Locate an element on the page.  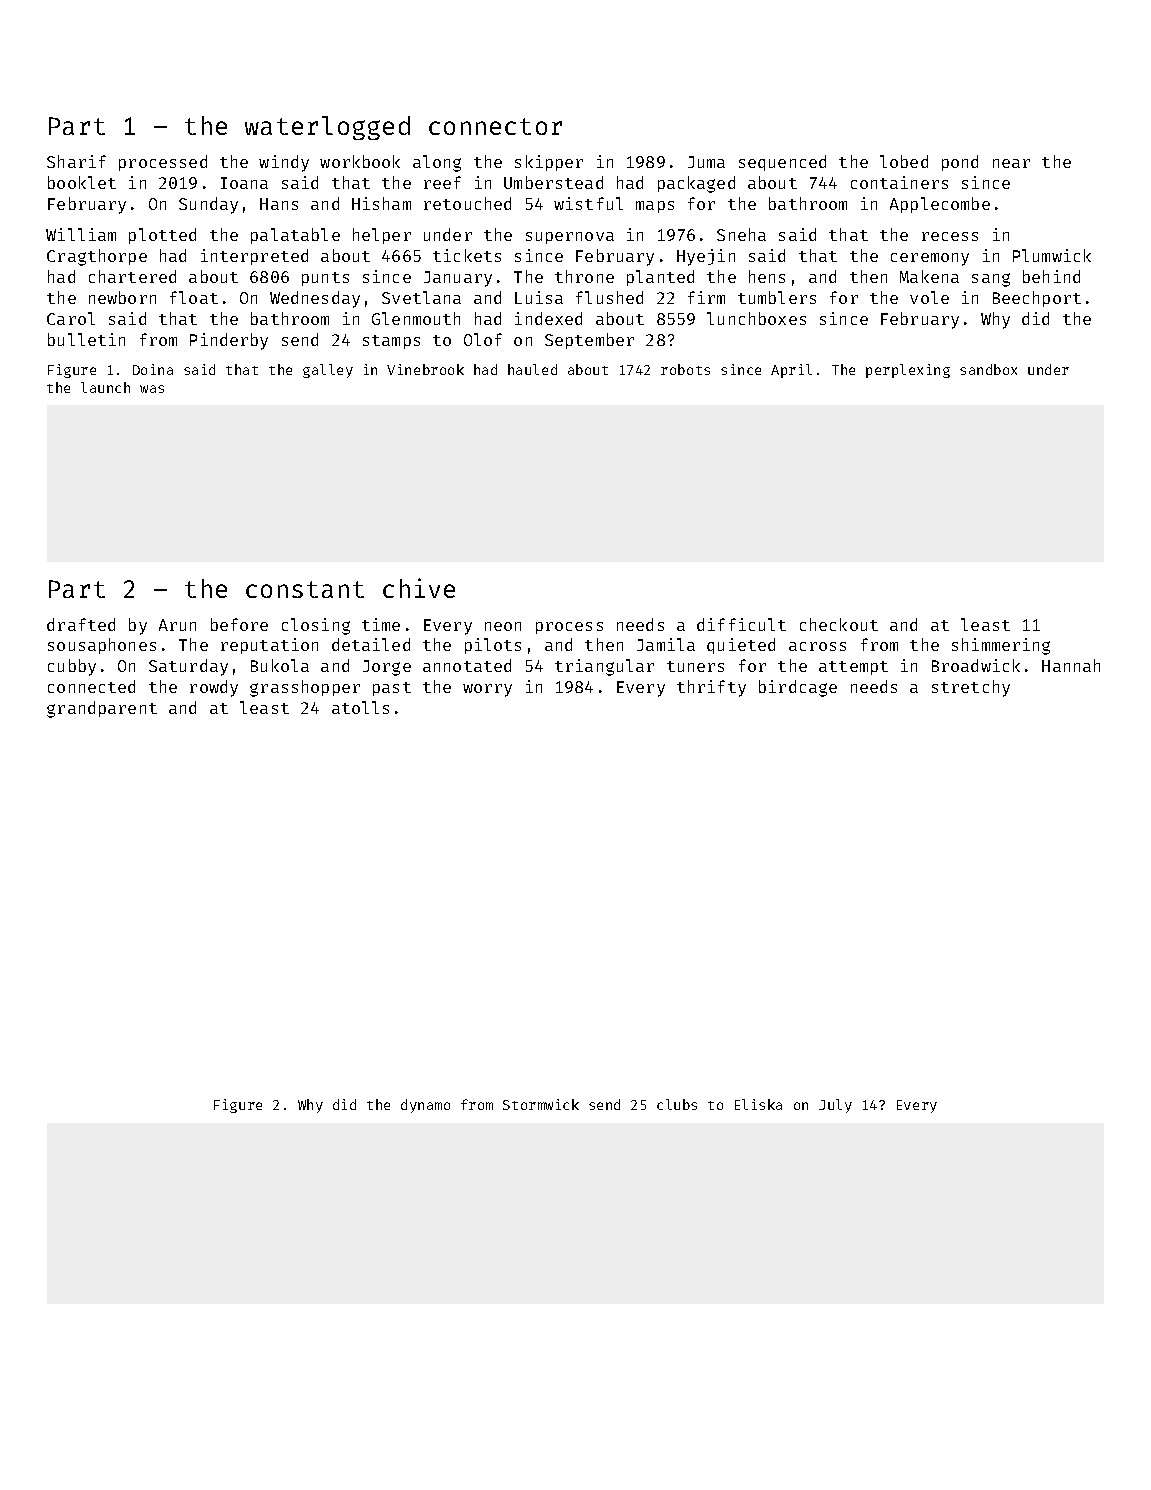
connector is located at coordinates (495, 126).
